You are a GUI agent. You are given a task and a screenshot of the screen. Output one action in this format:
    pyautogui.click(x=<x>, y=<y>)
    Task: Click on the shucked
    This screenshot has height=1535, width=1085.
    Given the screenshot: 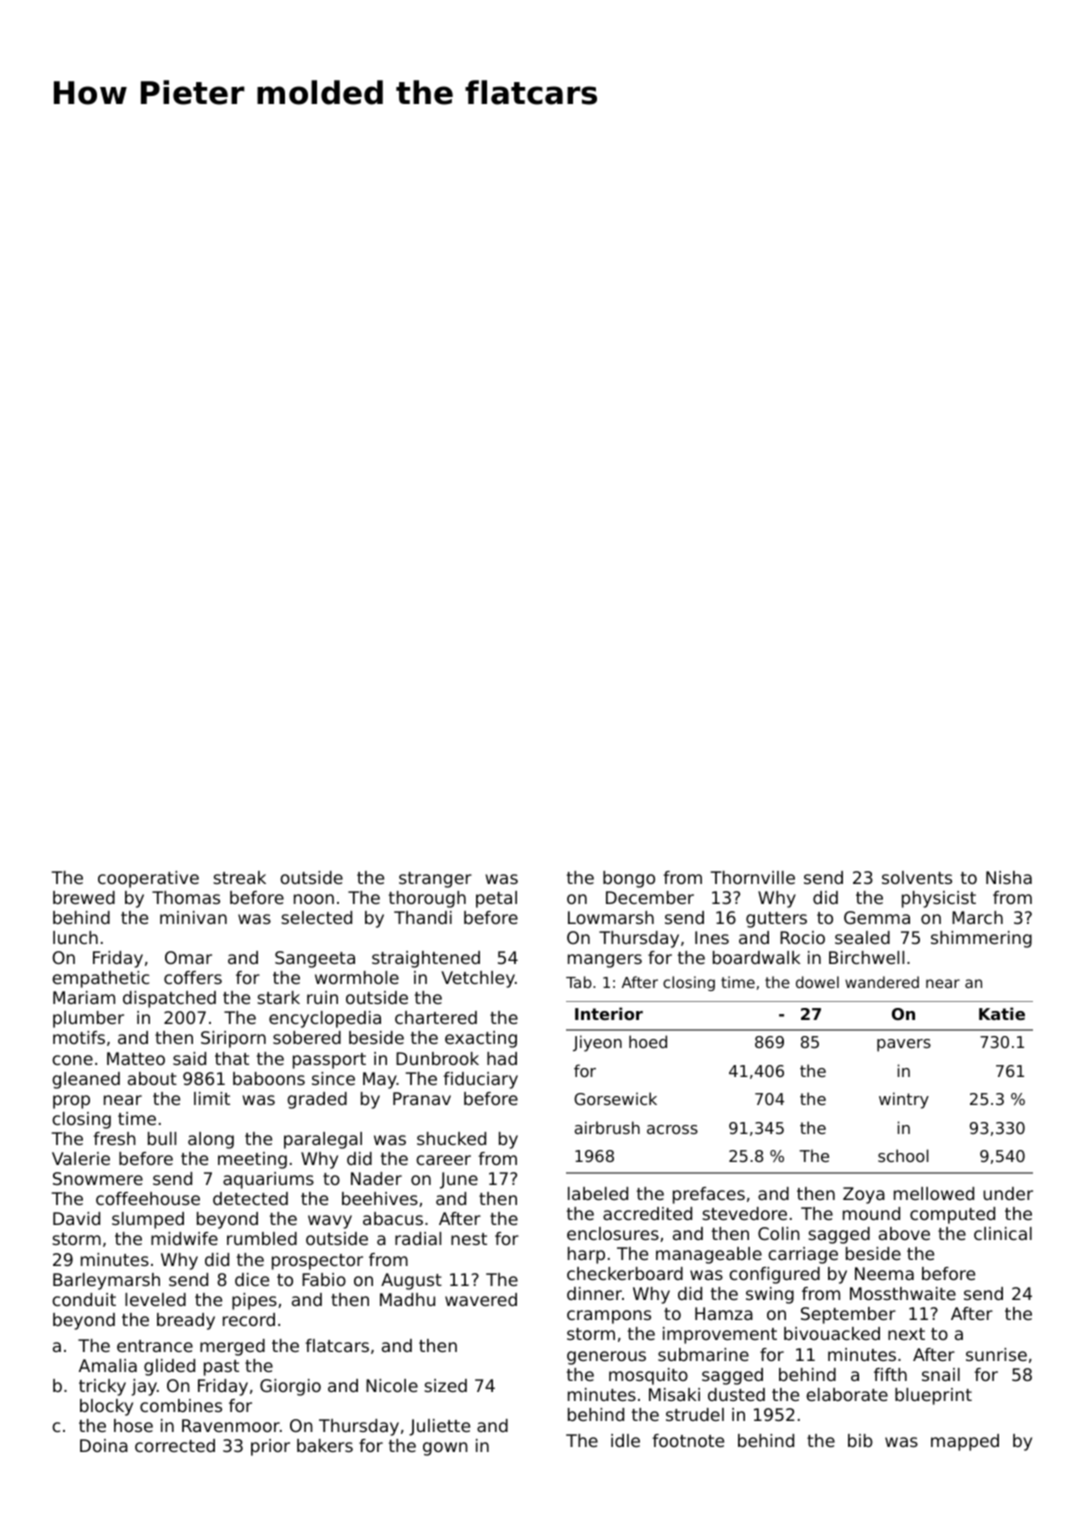 What is the action you would take?
    pyautogui.click(x=451, y=1138)
